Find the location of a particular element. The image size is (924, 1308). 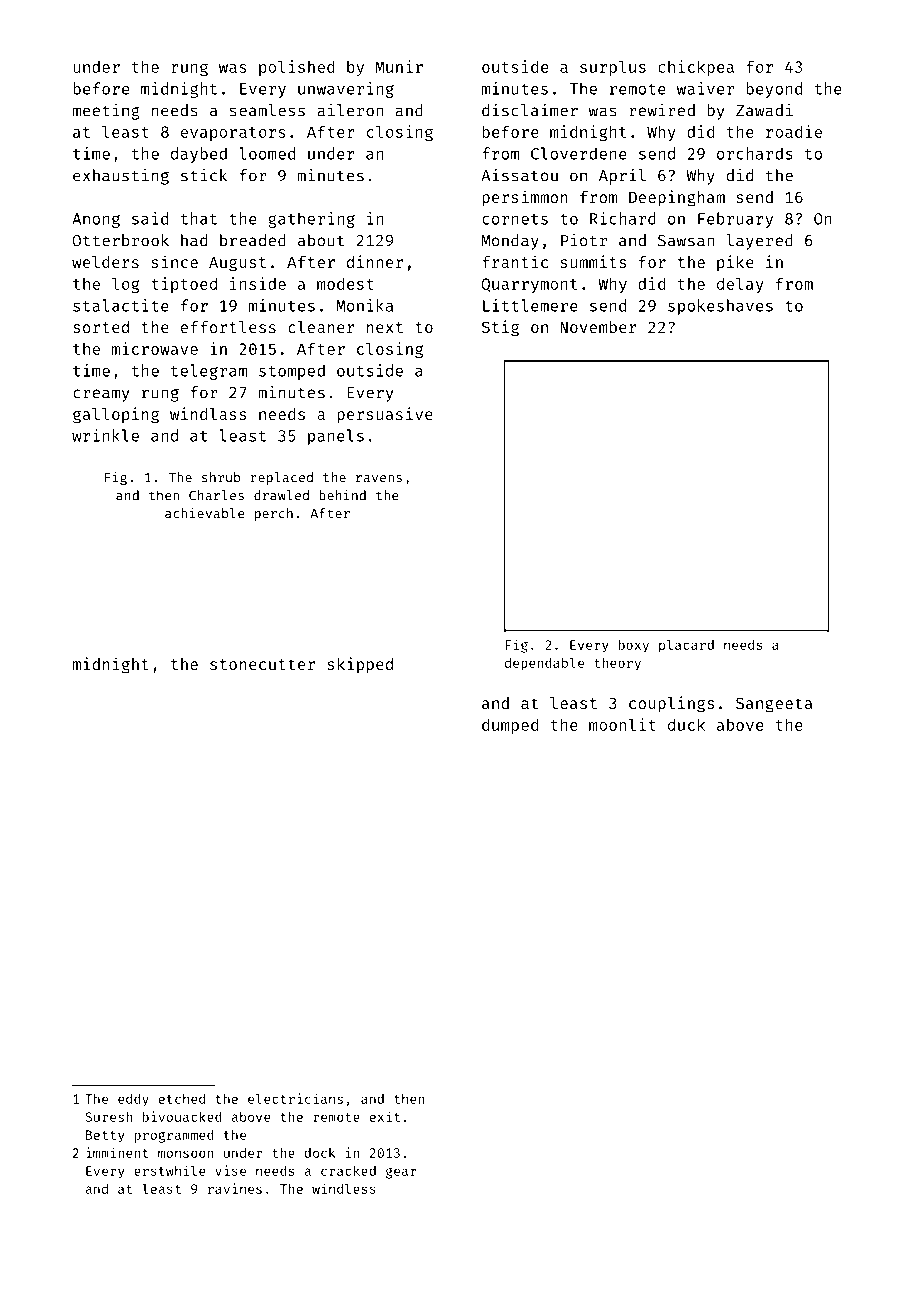

ravines is located at coordinates (235, 1188).
